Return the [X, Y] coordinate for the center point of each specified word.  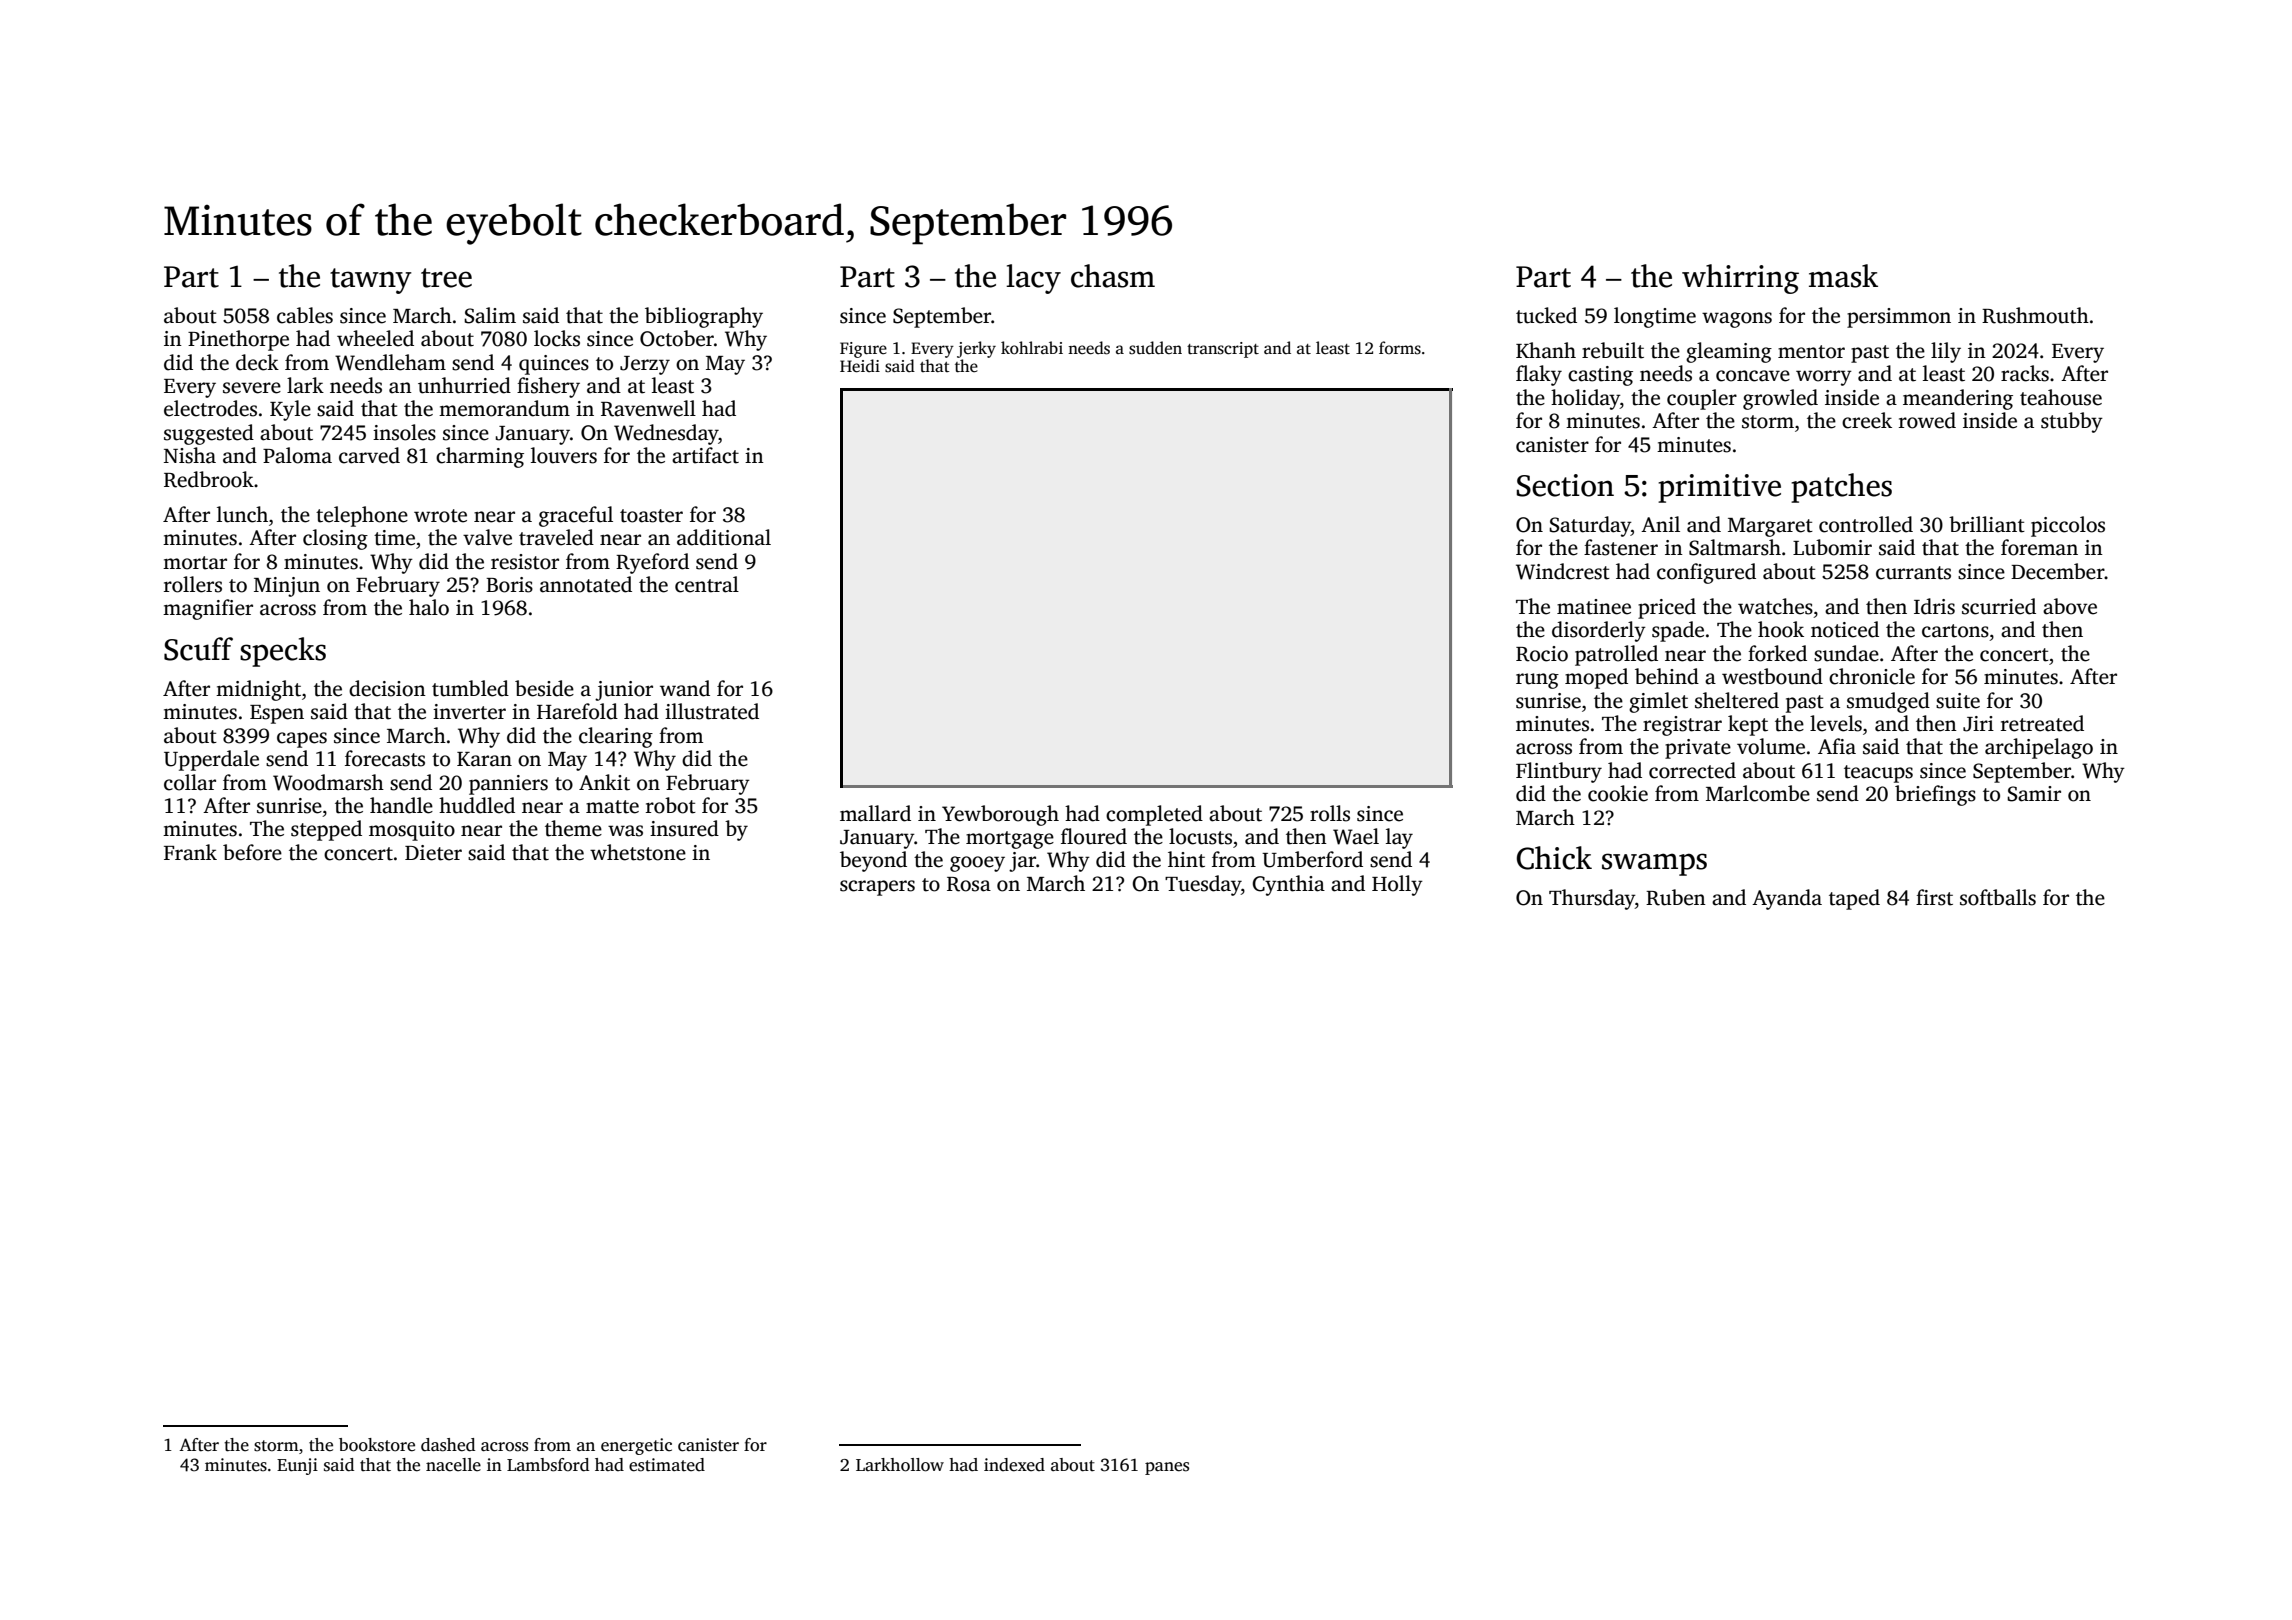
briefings [1935, 795]
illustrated [712, 711]
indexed [1014, 1465]
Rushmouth [2035, 315]
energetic [636, 1446]
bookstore [377, 1445]
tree [446, 278]
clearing [616, 737]
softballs [1998, 897]
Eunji [297, 1466]
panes [1167, 1468]
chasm [1113, 276]
